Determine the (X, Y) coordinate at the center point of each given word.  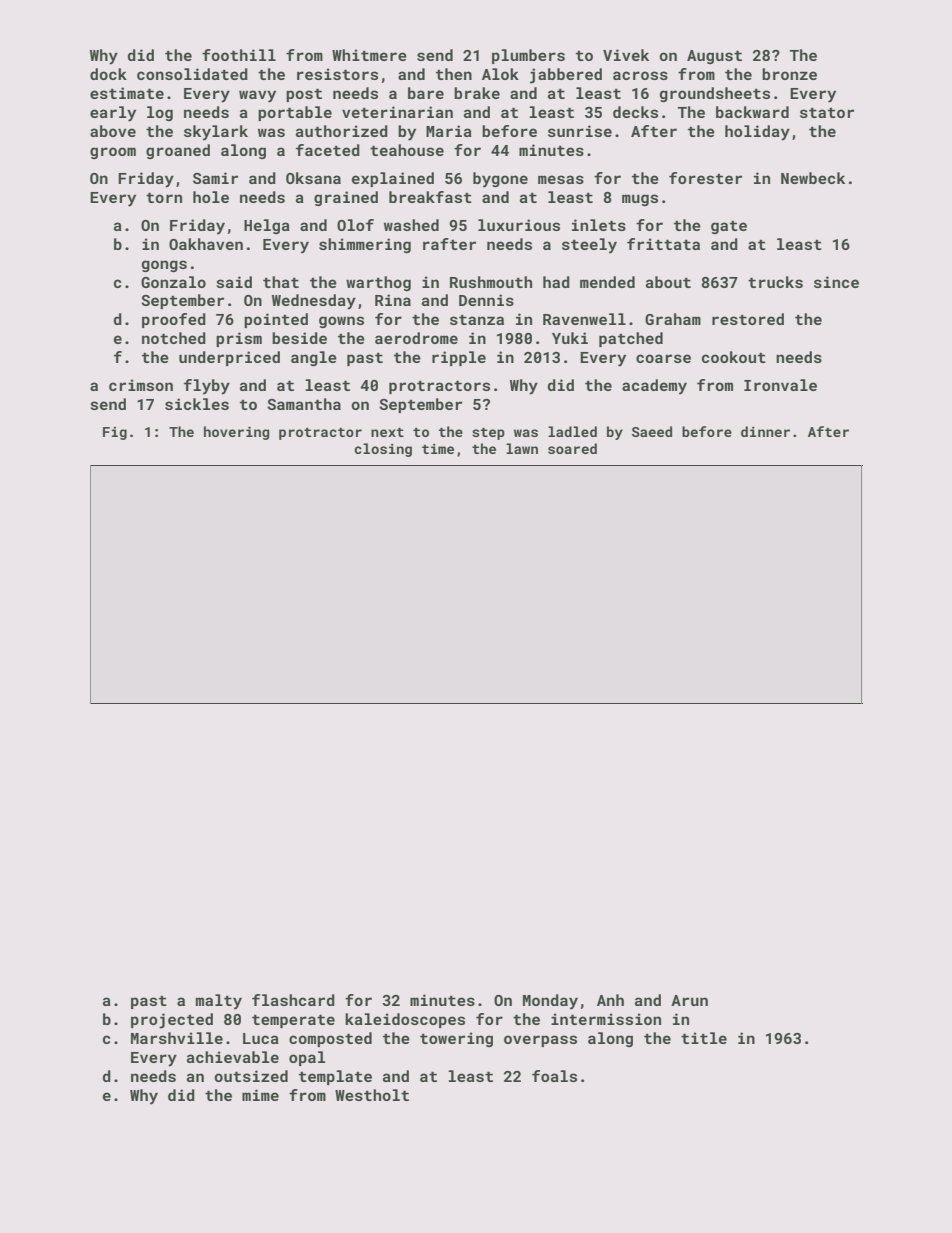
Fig (115, 433)
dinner (765, 431)
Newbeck (813, 178)
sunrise (580, 131)
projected (172, 1021)
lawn (522, 448)
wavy (257, 96)
